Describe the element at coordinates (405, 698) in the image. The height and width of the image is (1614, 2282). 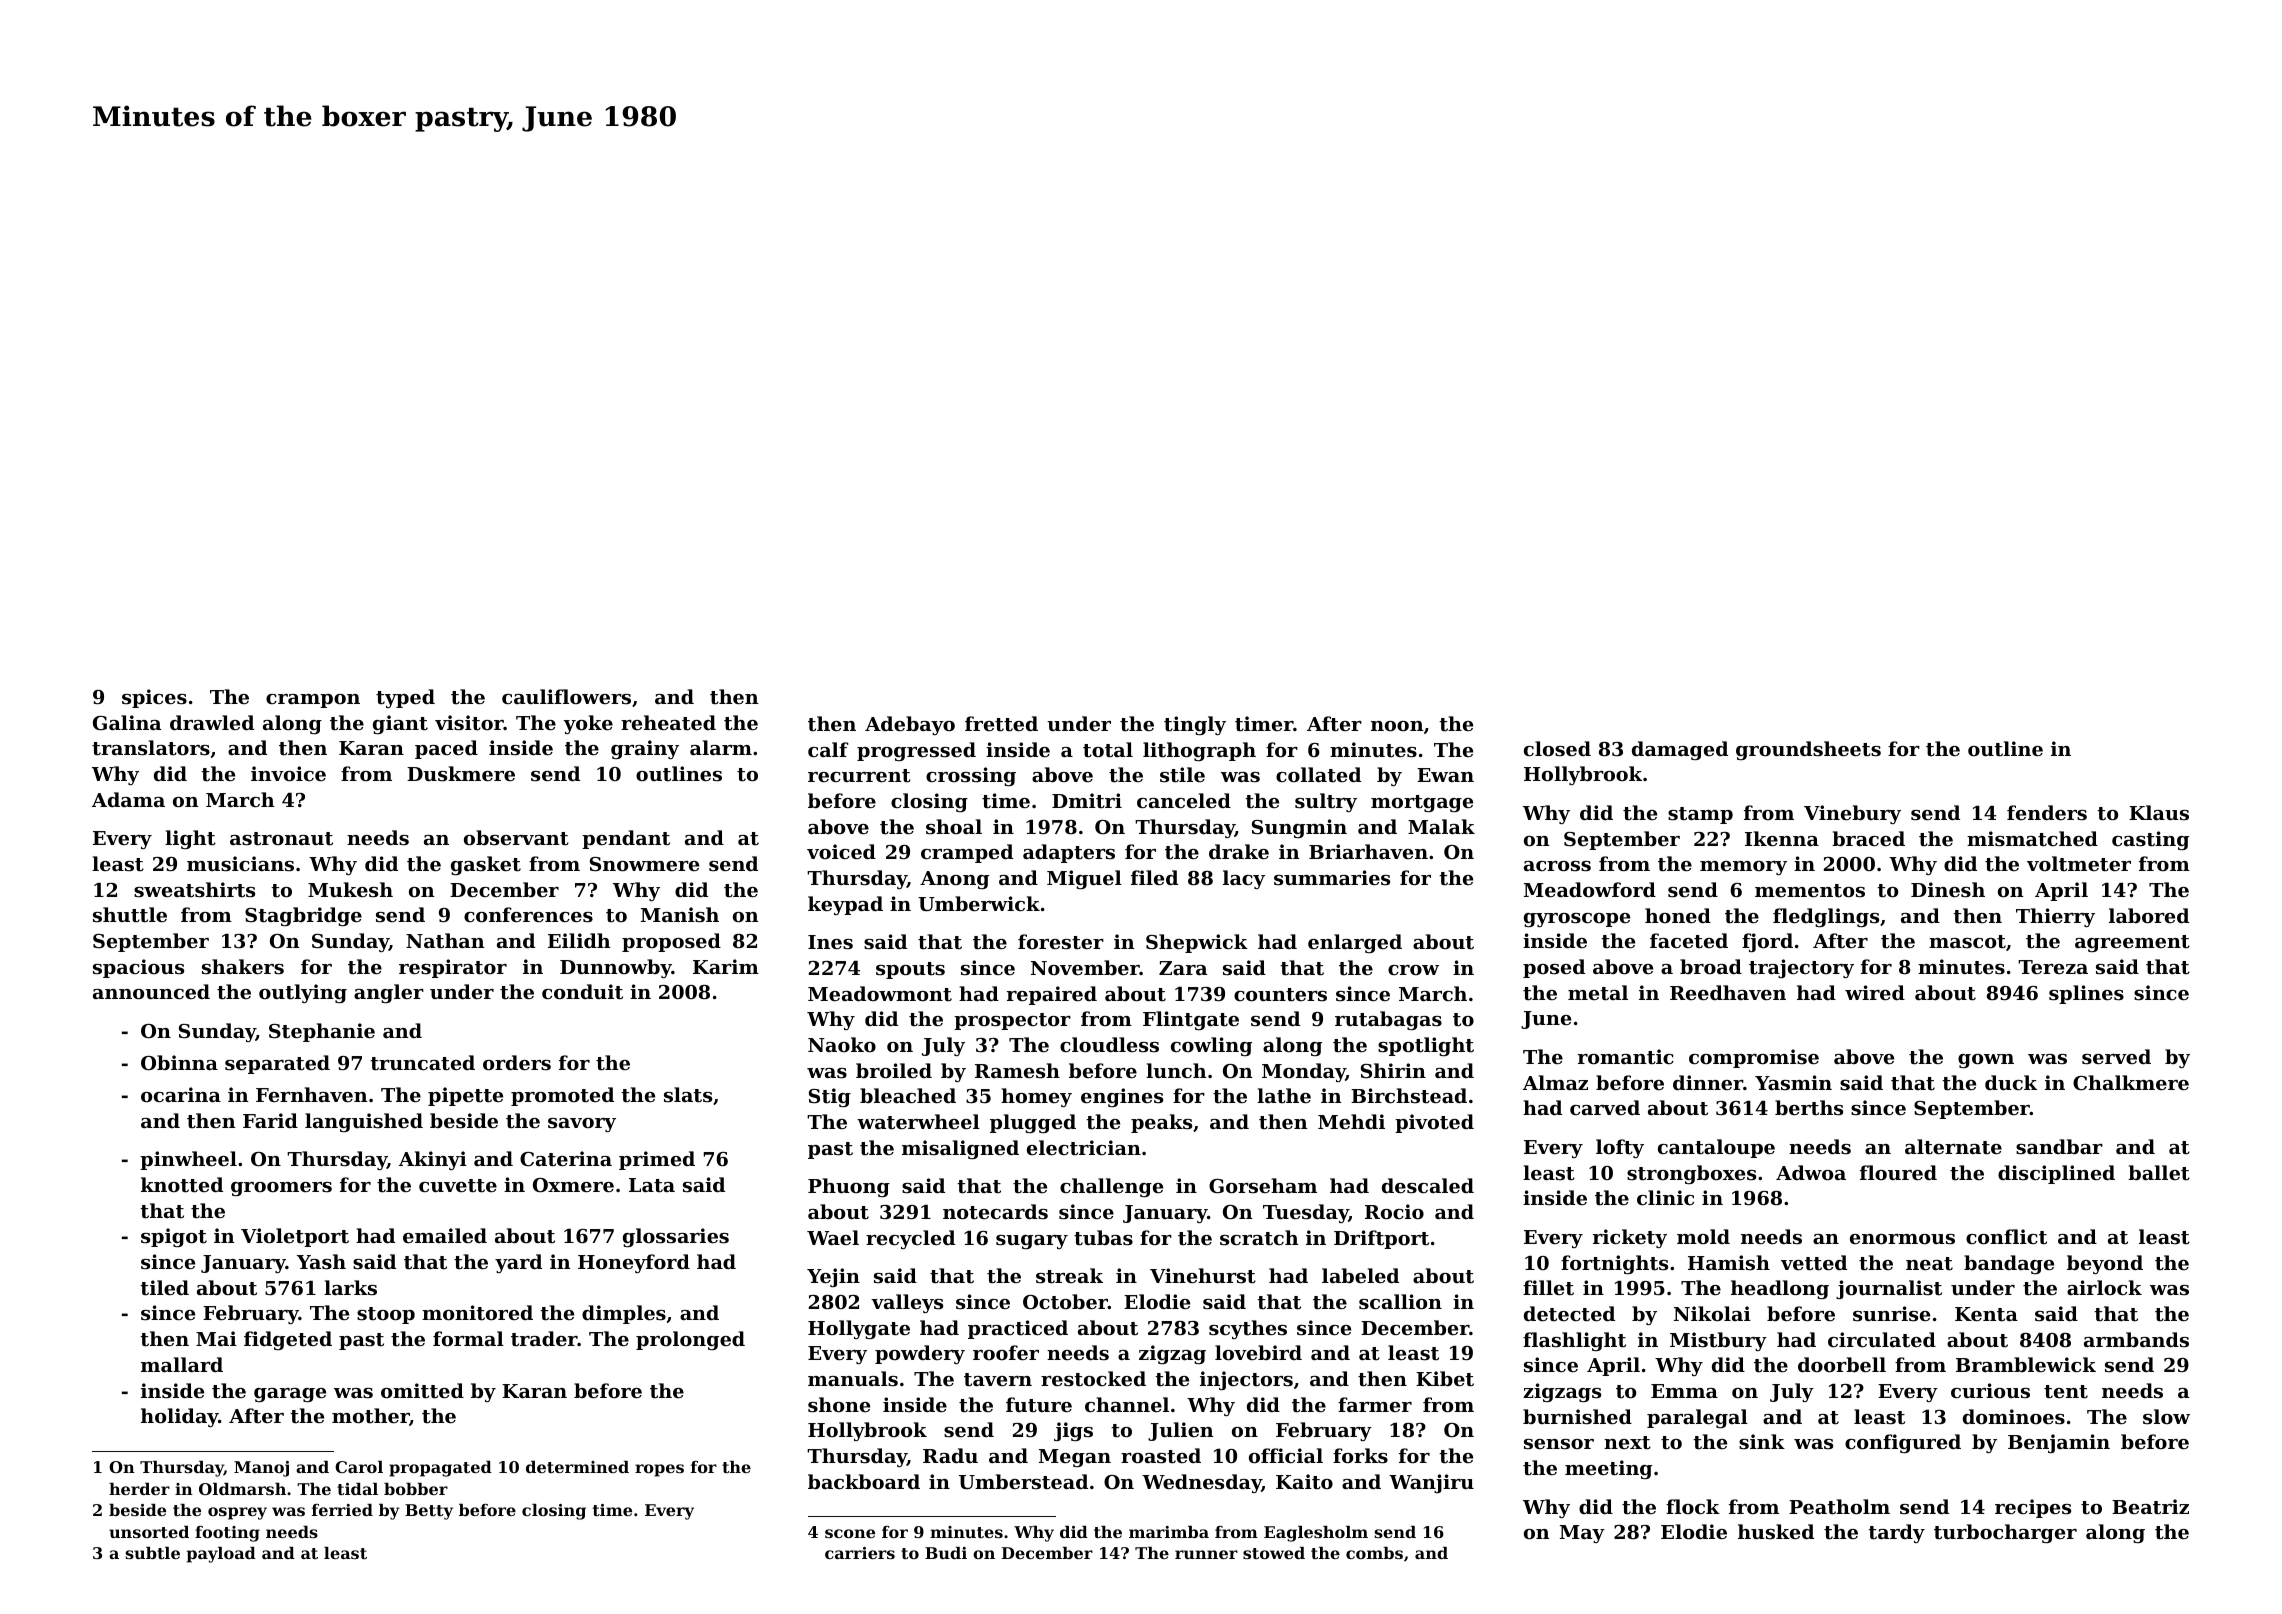
I see `typed` at that location.
